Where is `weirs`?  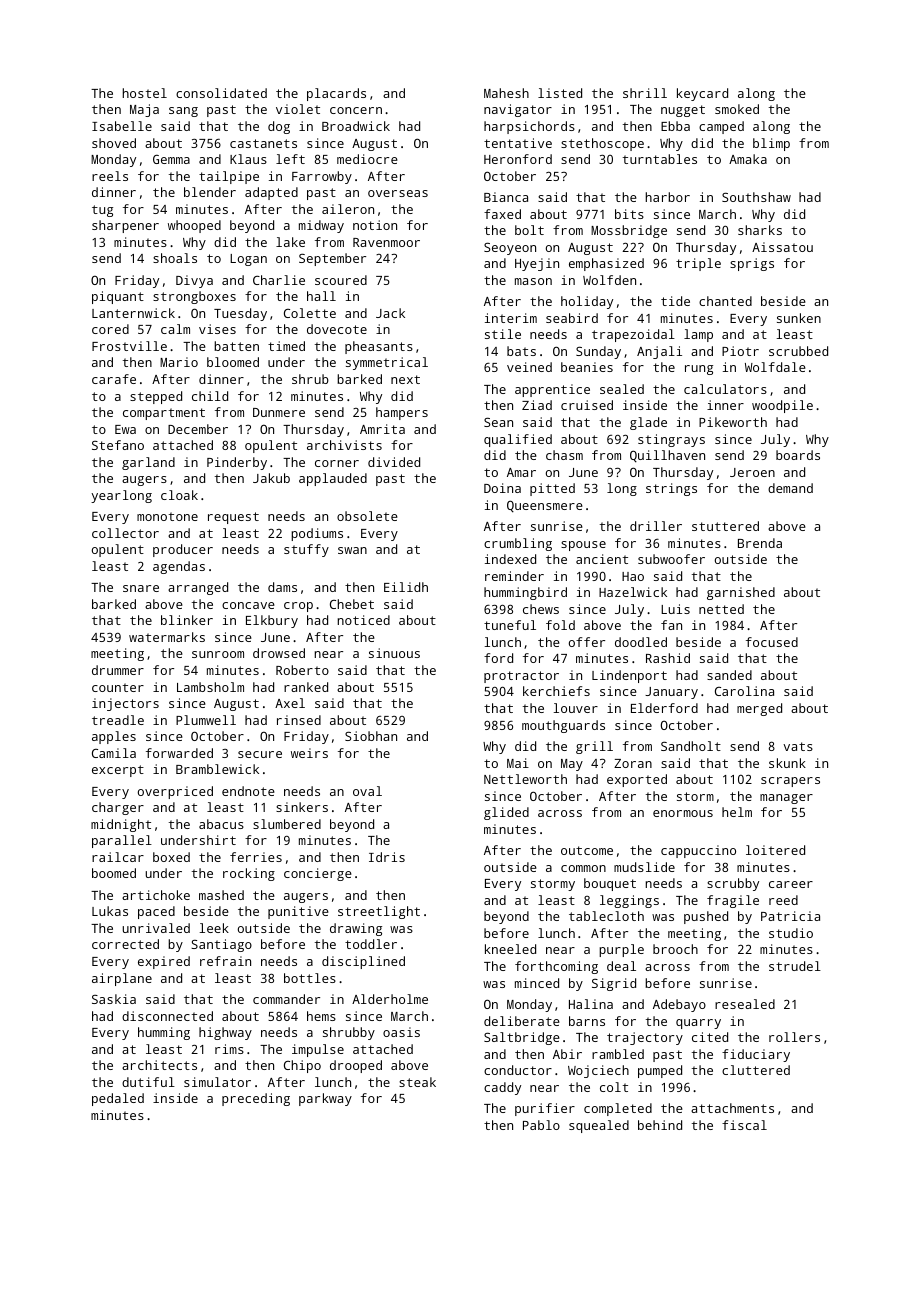
weirs is located at coordinates (309, 753).
